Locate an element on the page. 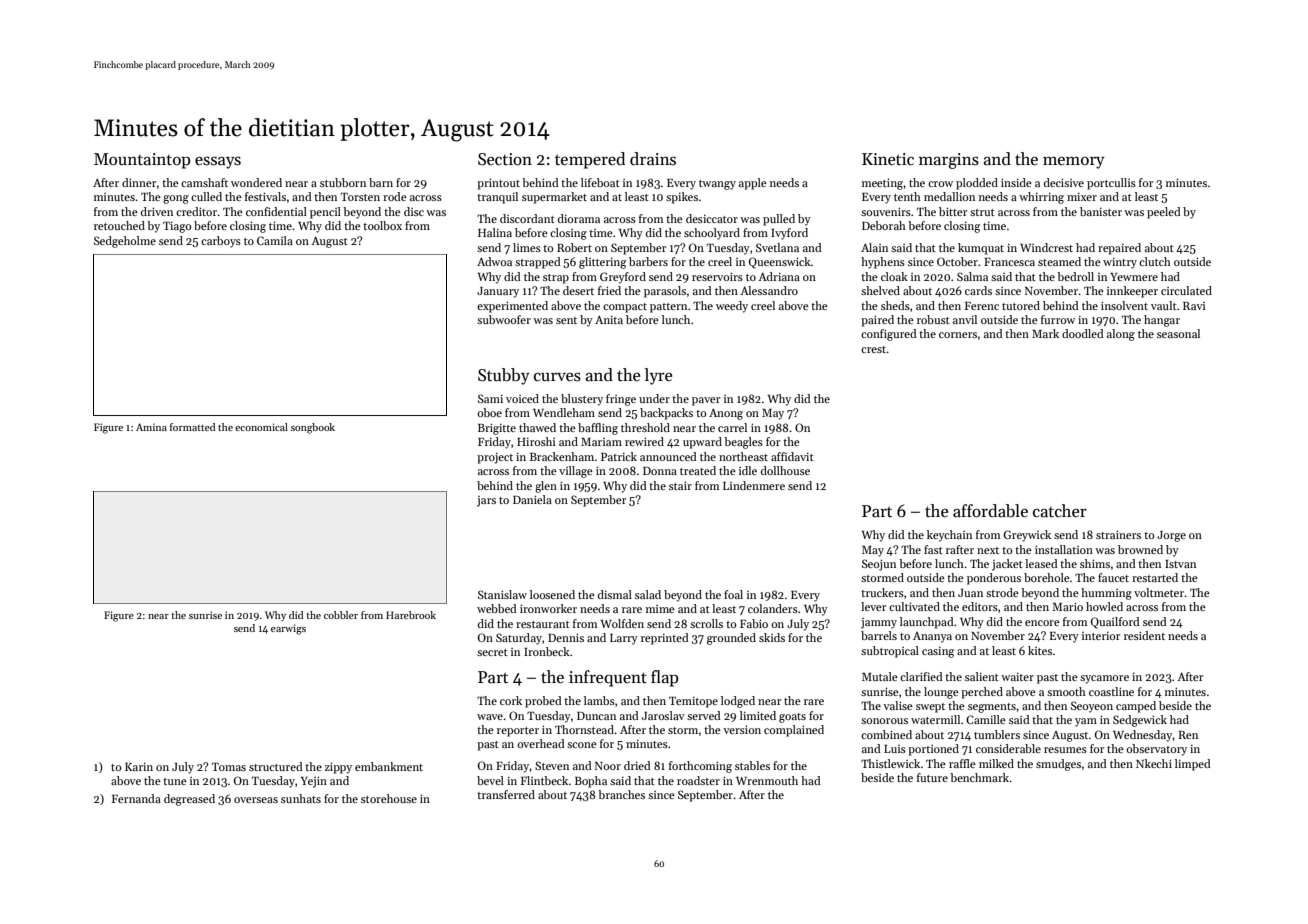 This document has height=924, width=1308. carboys is located at coordinates (221, 242).
